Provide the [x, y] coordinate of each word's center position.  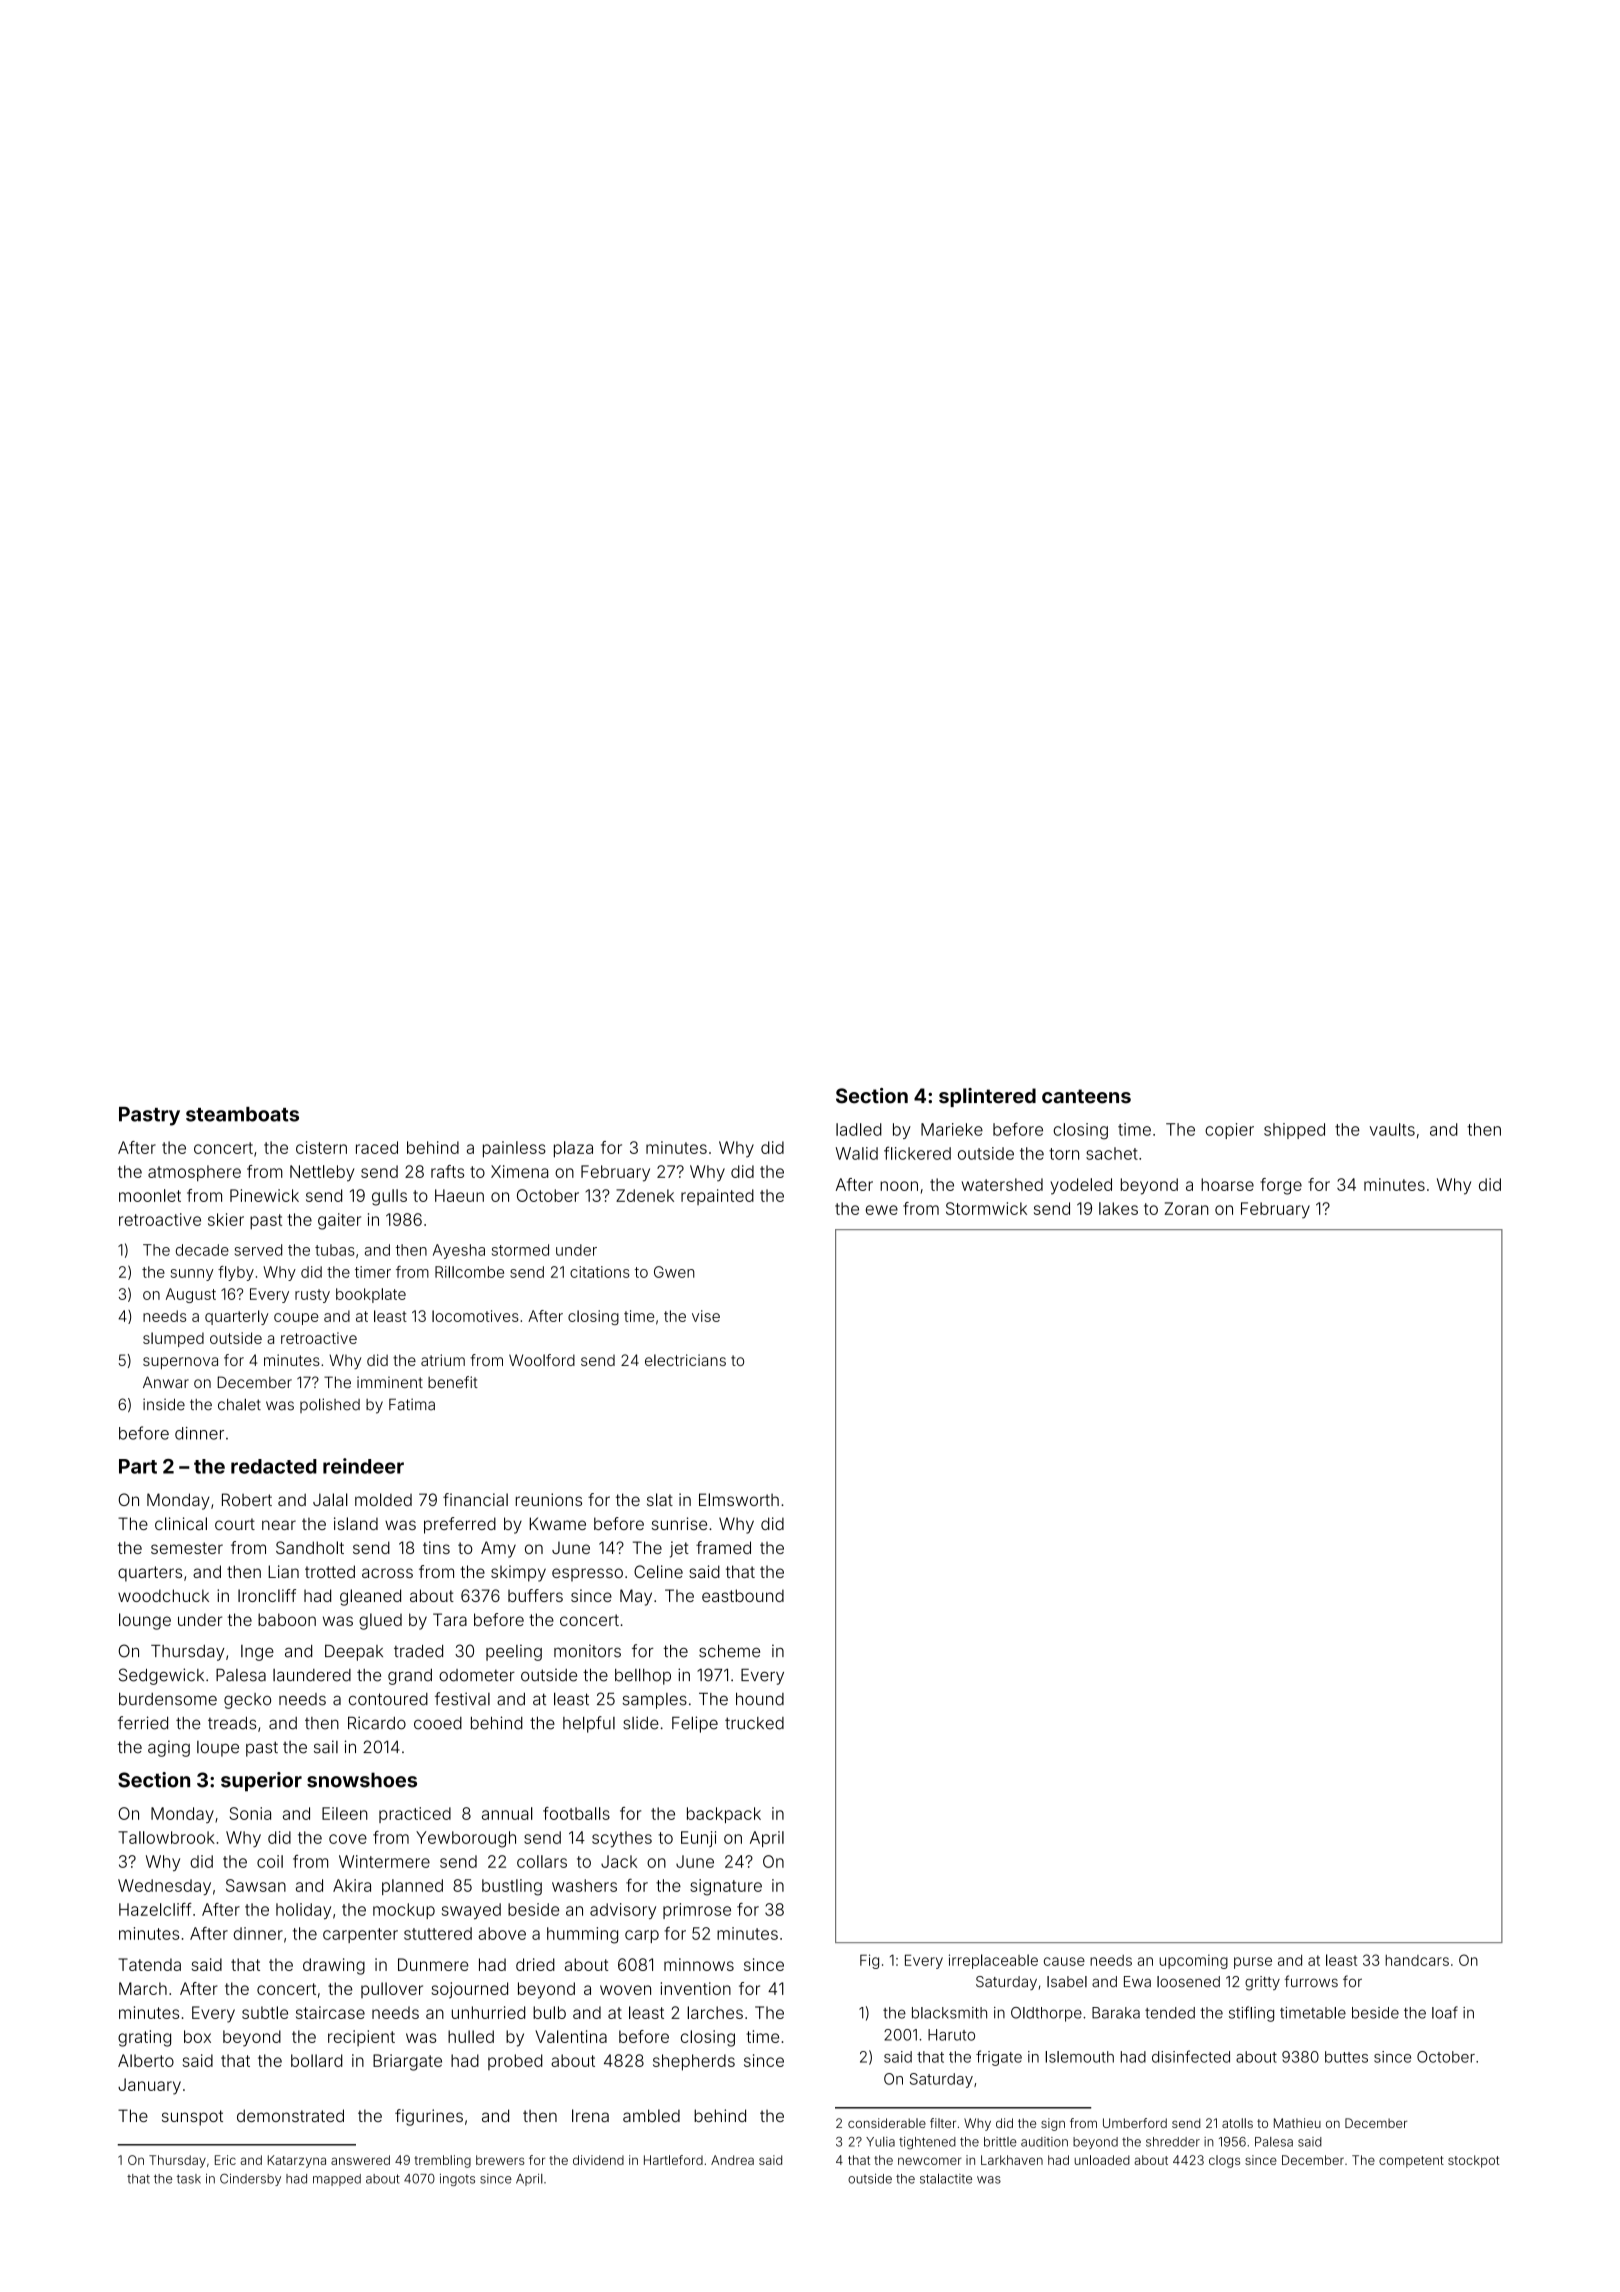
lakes [1118, 1208]
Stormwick [986, 1208]
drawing [334, 1966]
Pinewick [264, 1195]
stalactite [946, 2178]
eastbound [743, 1595]
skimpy [518, 1573]
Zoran [1186, 1208]
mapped [337, 2180]
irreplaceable [993, 1961]
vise [706, 1316]
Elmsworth [739, 1499]
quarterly [237, 1317]
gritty [1262, 1983]
